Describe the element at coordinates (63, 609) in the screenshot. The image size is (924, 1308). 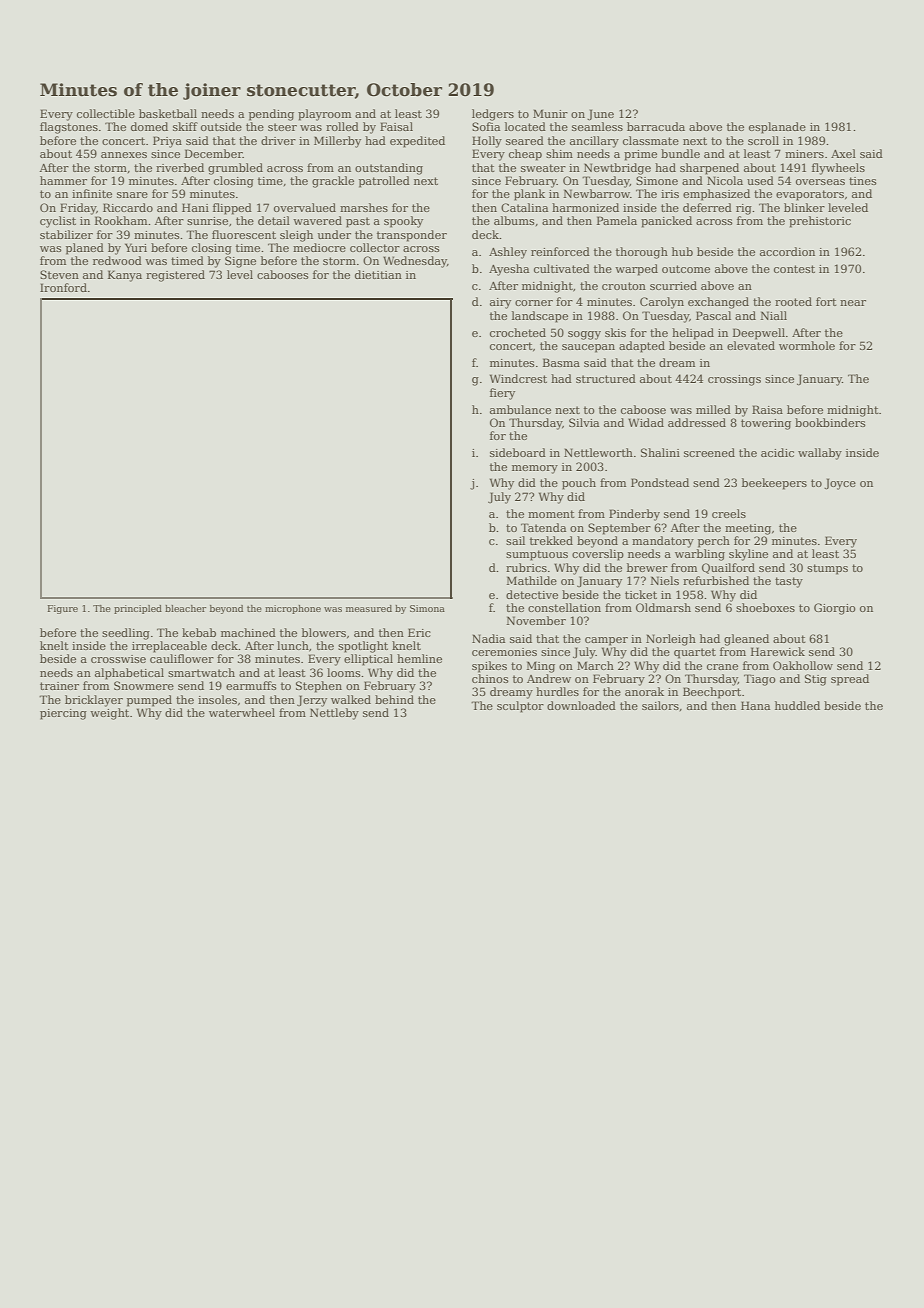
I see `Figure` at that location.
